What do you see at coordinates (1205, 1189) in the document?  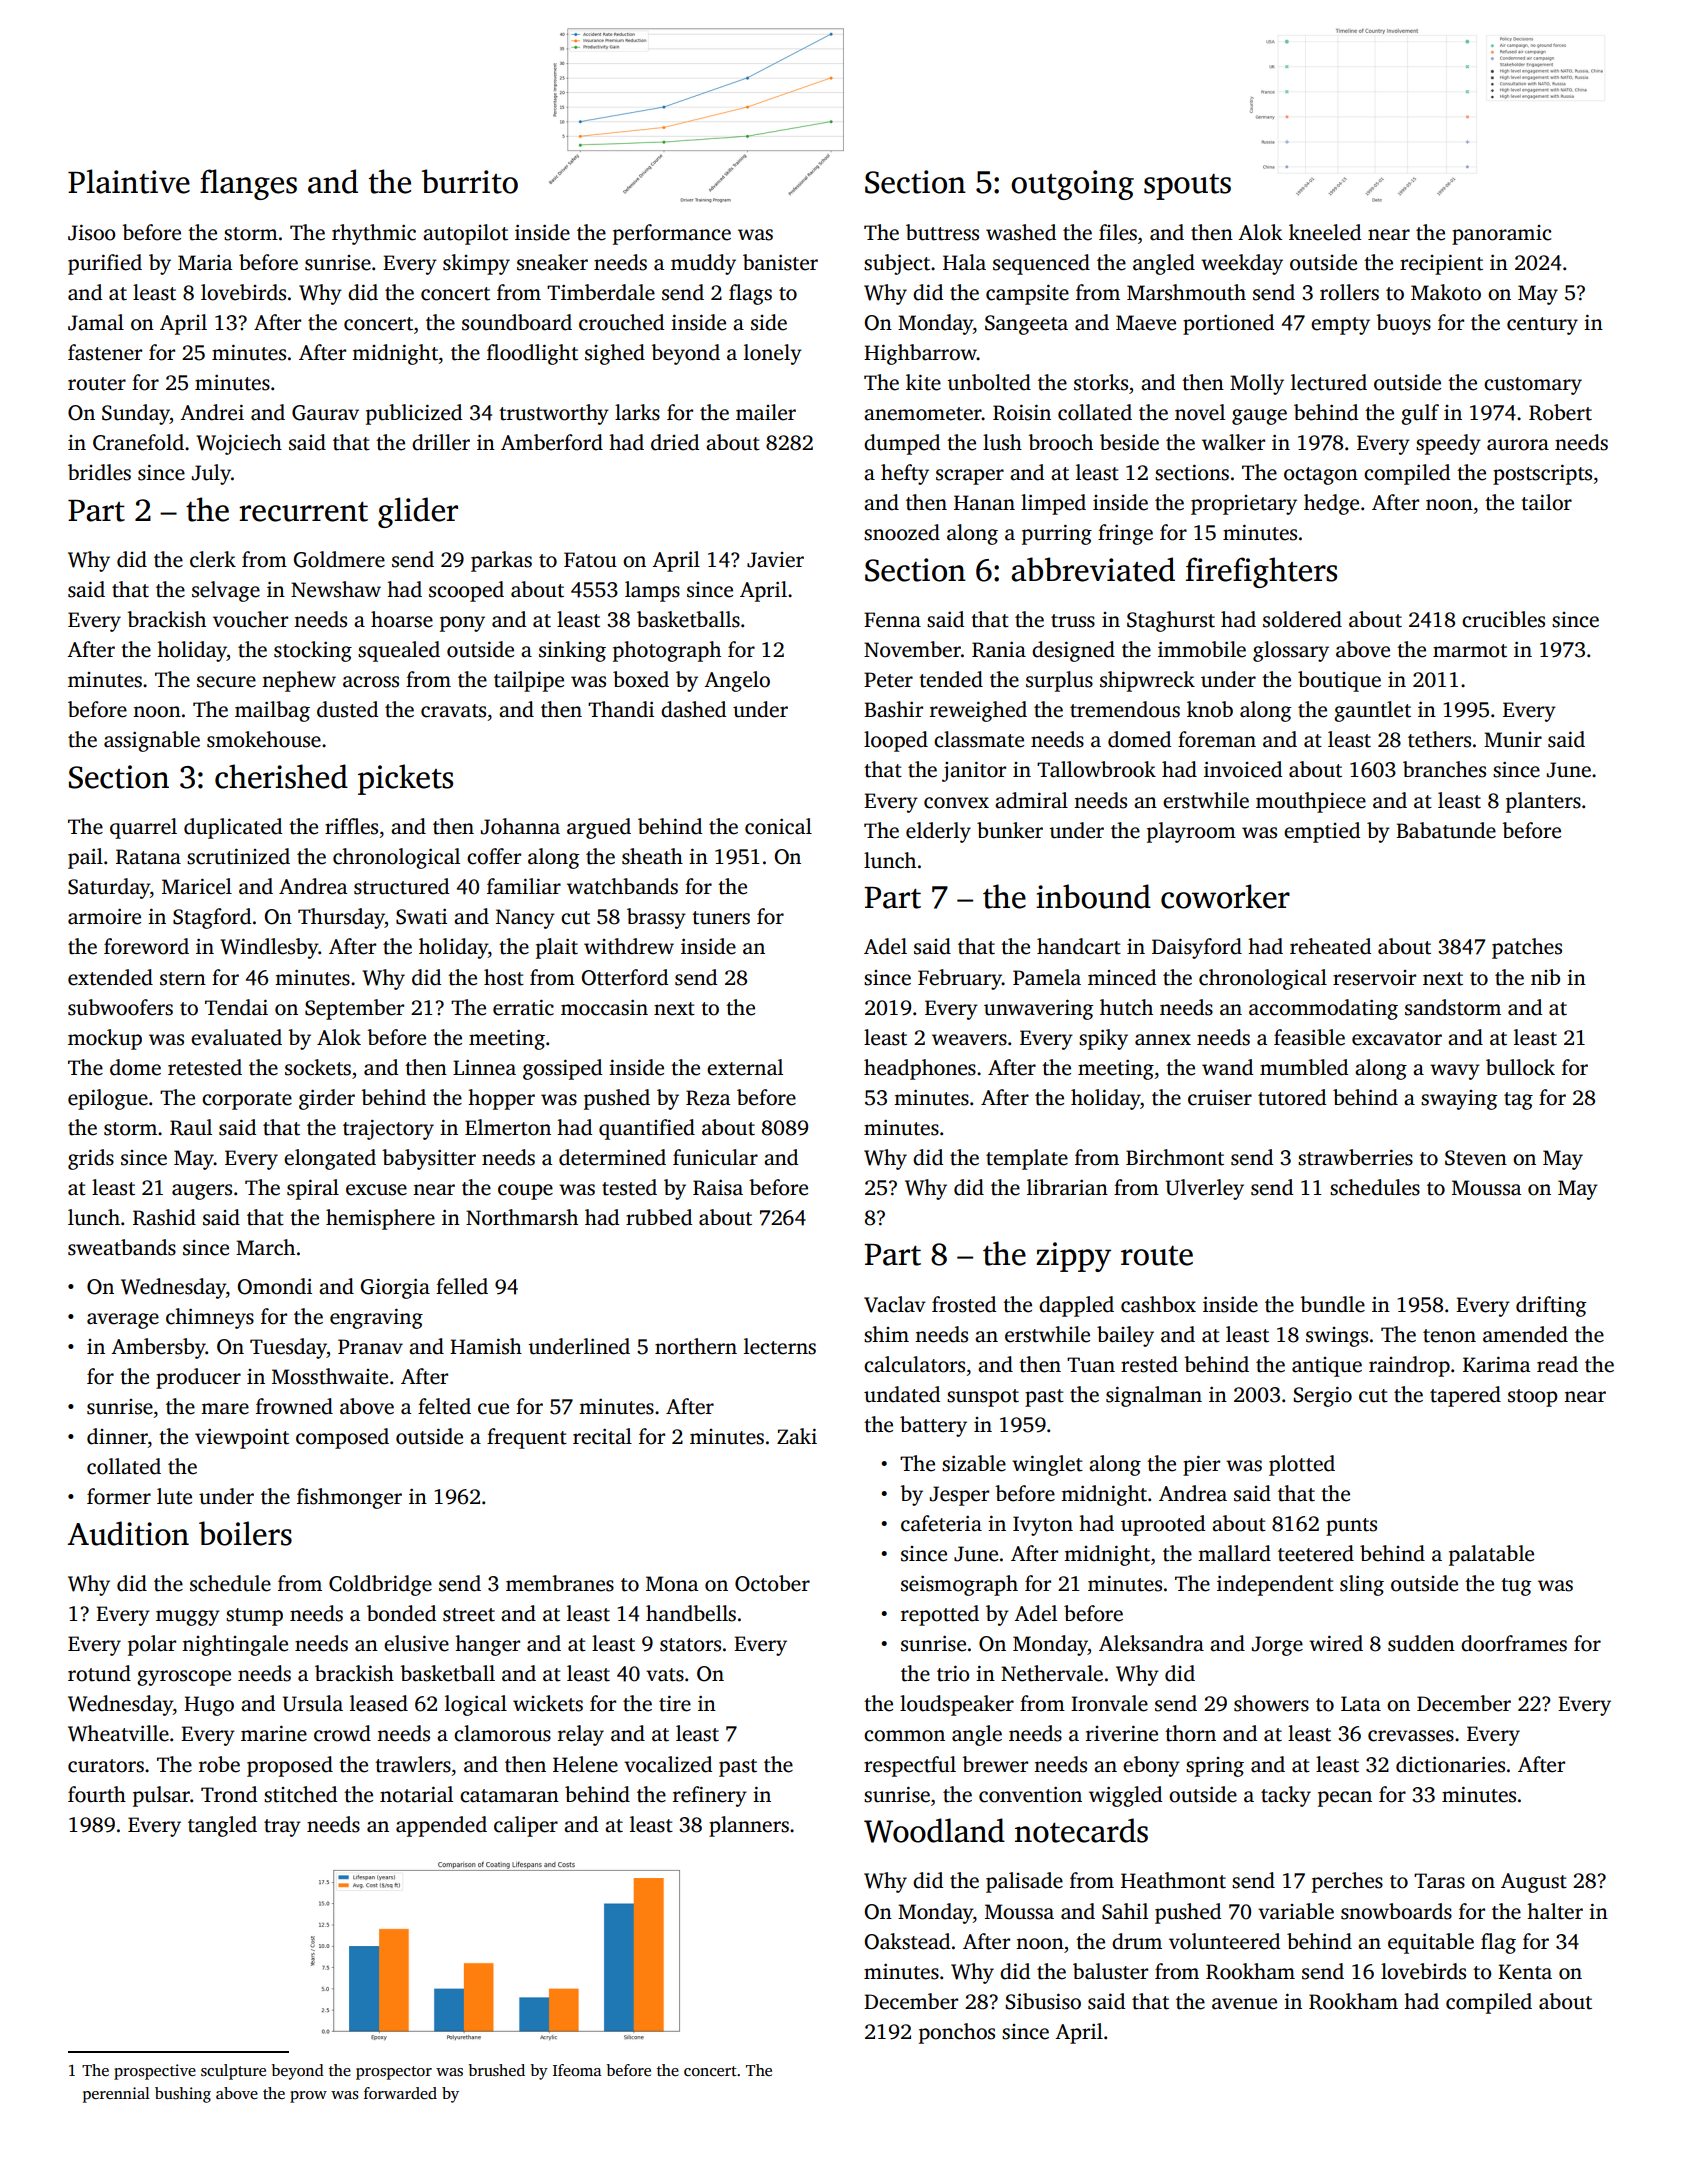 I see `Ulverley` at bounding box center [1205, 1189].
